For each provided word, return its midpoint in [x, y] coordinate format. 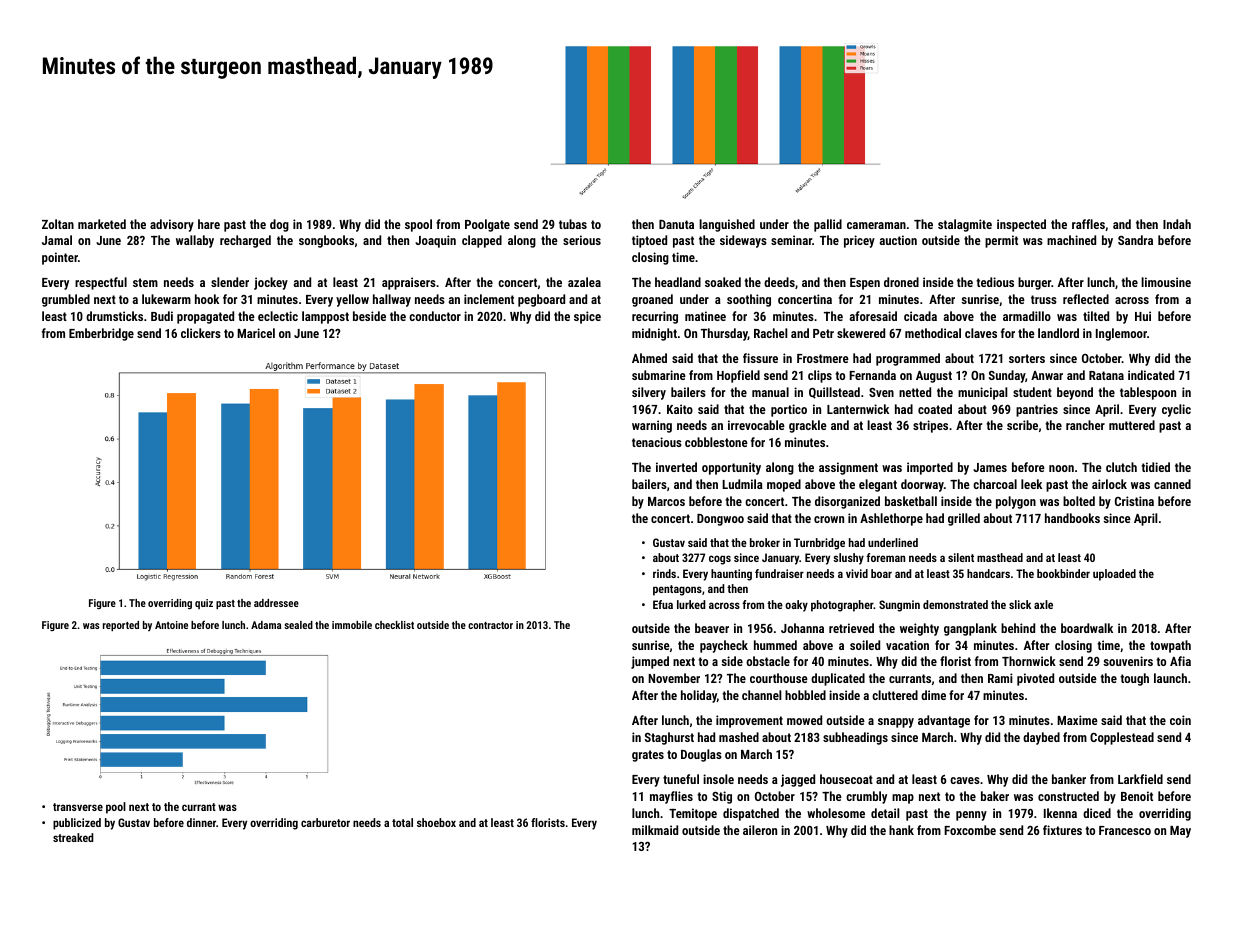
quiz [204, 604]
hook [207, 299]
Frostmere [823, 358]
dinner [201, 822]
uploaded [1114, 575]
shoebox [436, 822]
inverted [676, 467]
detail [885, 813]
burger [1034, 283]
